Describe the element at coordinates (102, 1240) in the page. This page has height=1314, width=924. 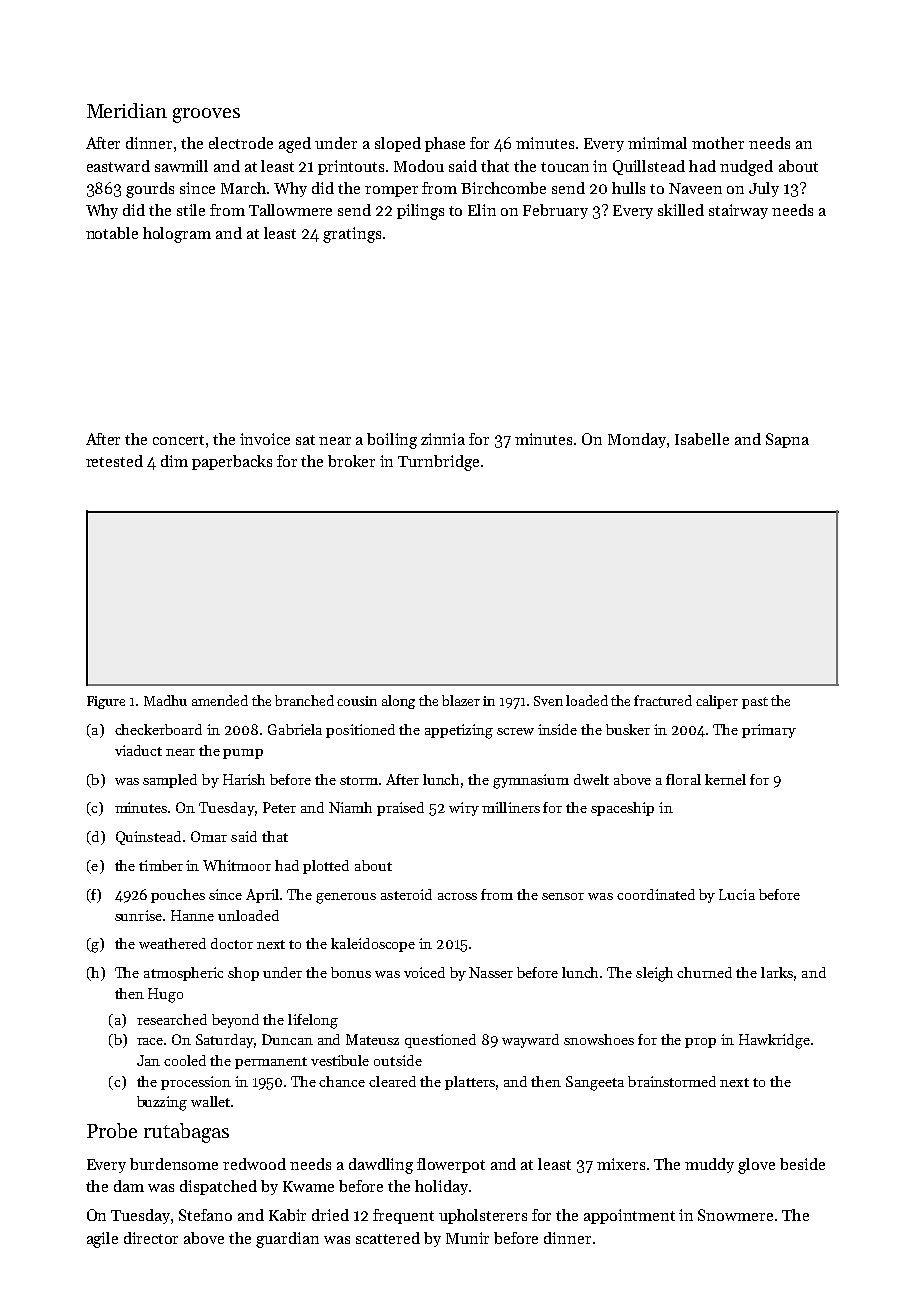
I see `agile` at that location.
